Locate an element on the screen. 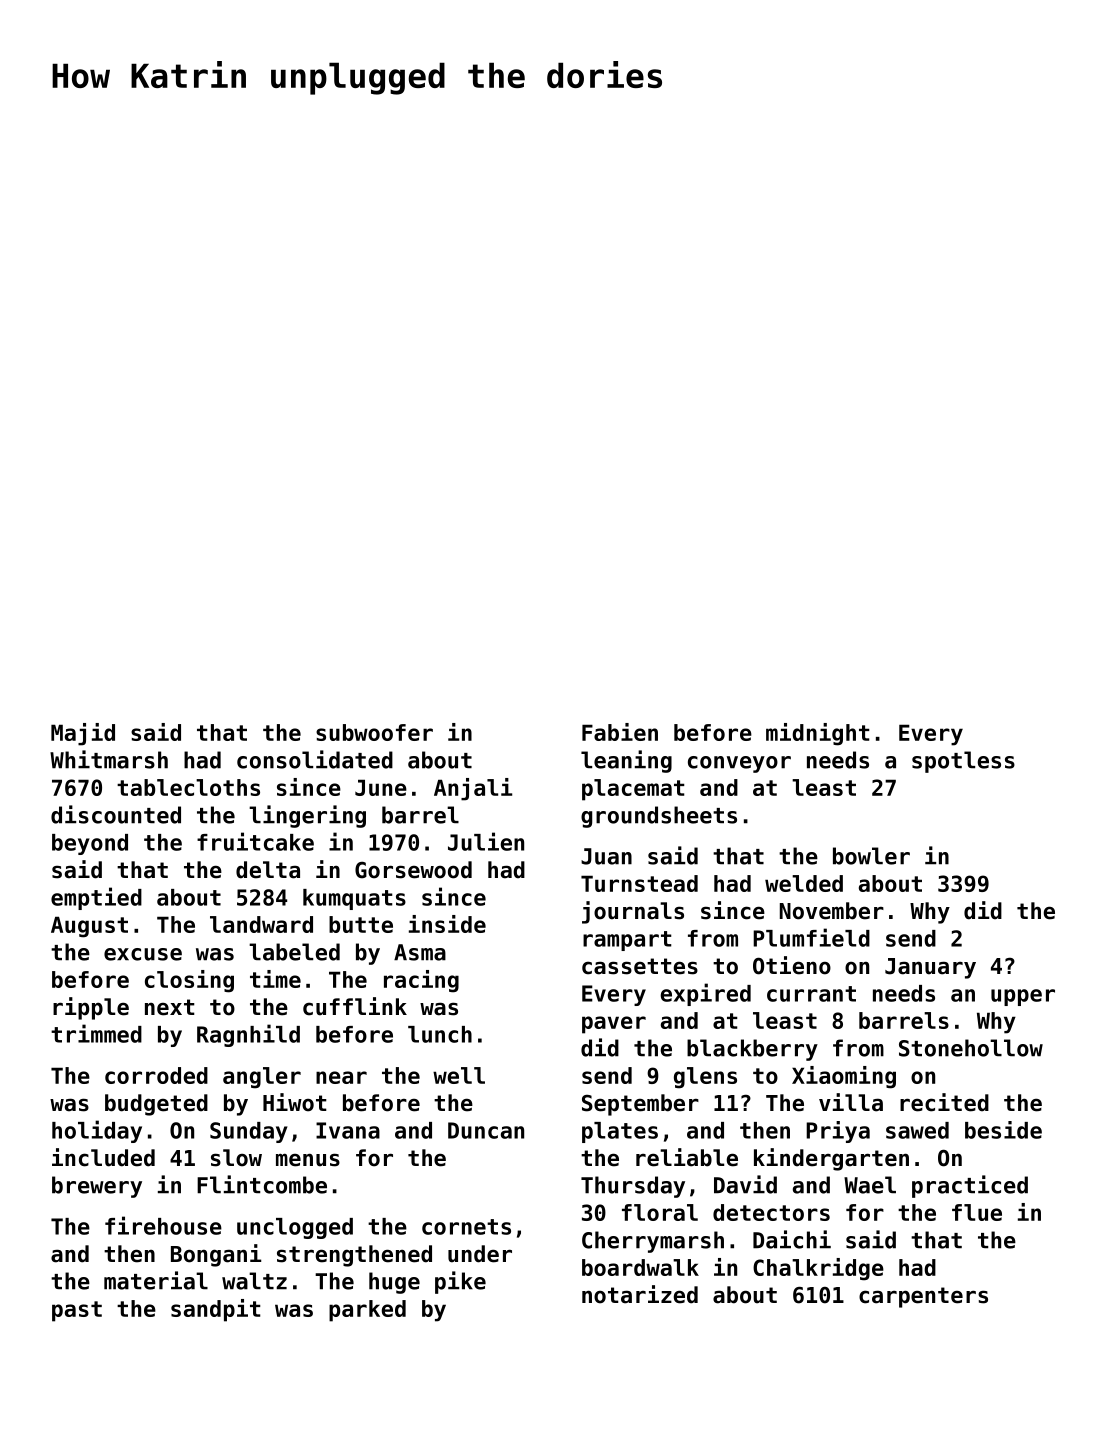 Image resolution: width=1119 pixels, height=1448 pixels. Anjali is located at coordinates (473, 789).
